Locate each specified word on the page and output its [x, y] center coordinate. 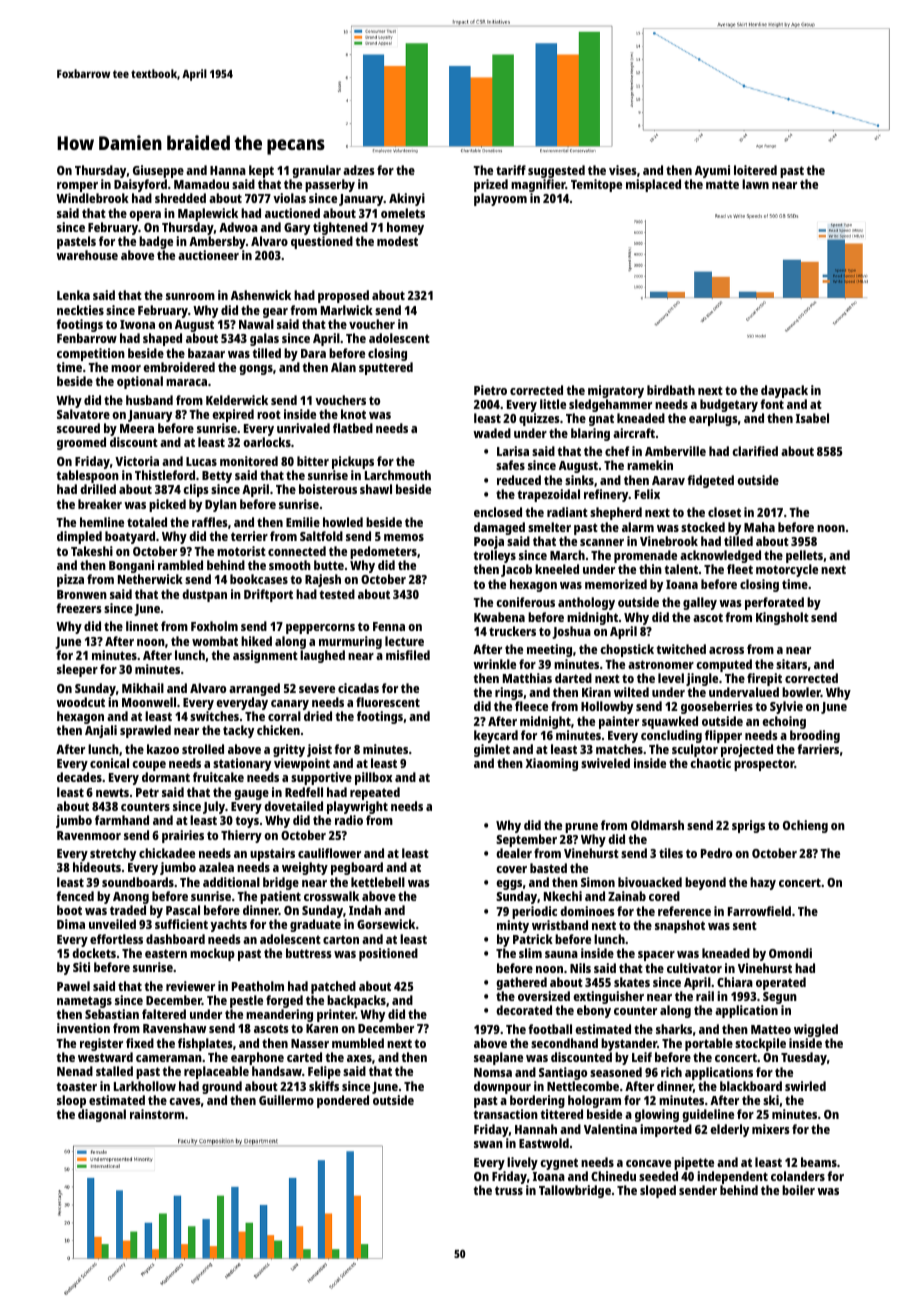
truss [509, 1190]
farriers [818, 749]
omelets [403, 213]
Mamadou [201, 184]
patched [333, 987]
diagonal [102, 1115]
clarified [755, 451]
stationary [242, 764]
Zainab [627, 896]
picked [167, 505]
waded [492, 433]
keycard [496, 736]
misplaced [653, 185]
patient [280, 897]
